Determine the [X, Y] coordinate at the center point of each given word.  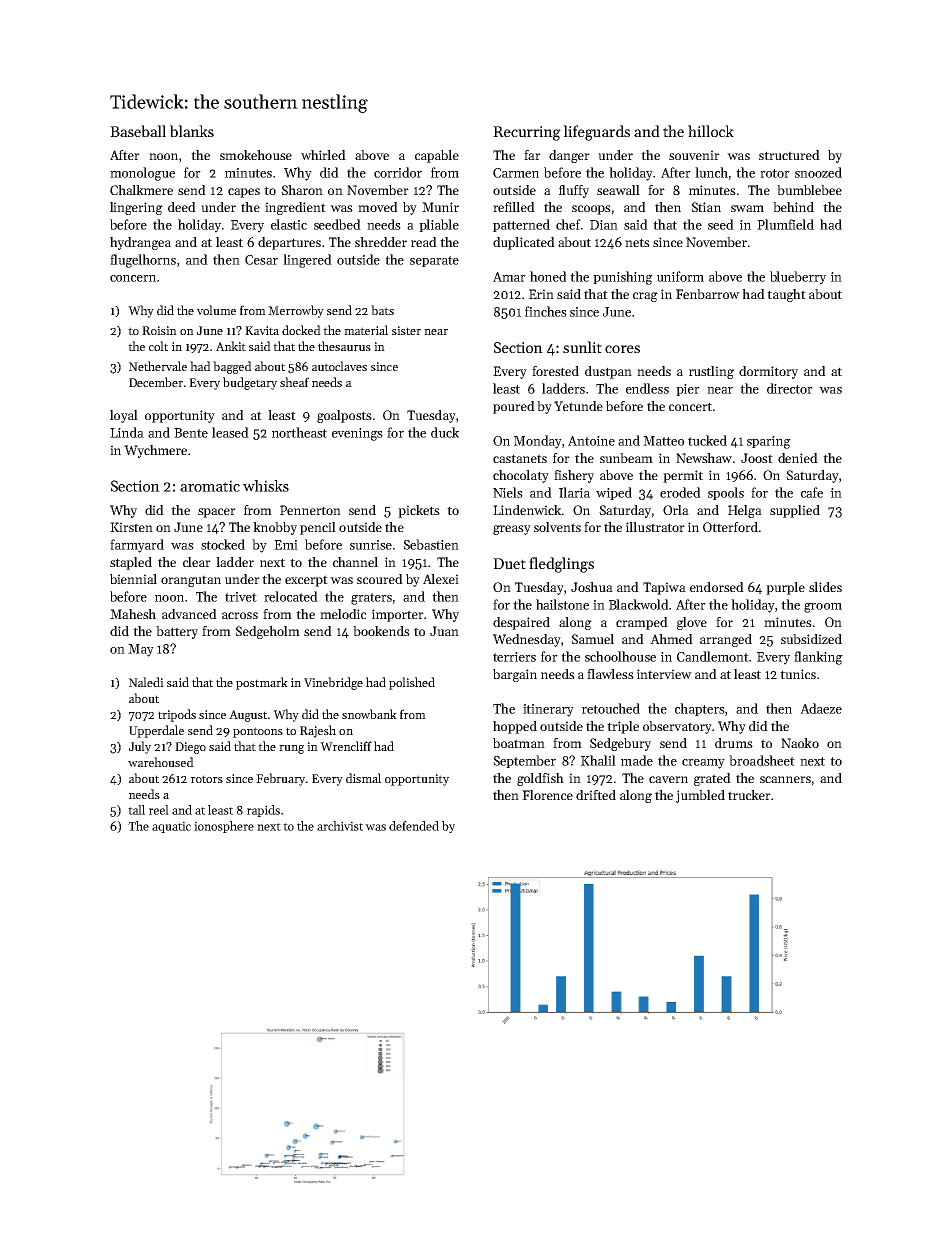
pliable [439, 225]
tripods [177, 715]
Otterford [730, 527]
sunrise [371, 545]
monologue [142, 174]
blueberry [798, 278]
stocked [223, 544]
